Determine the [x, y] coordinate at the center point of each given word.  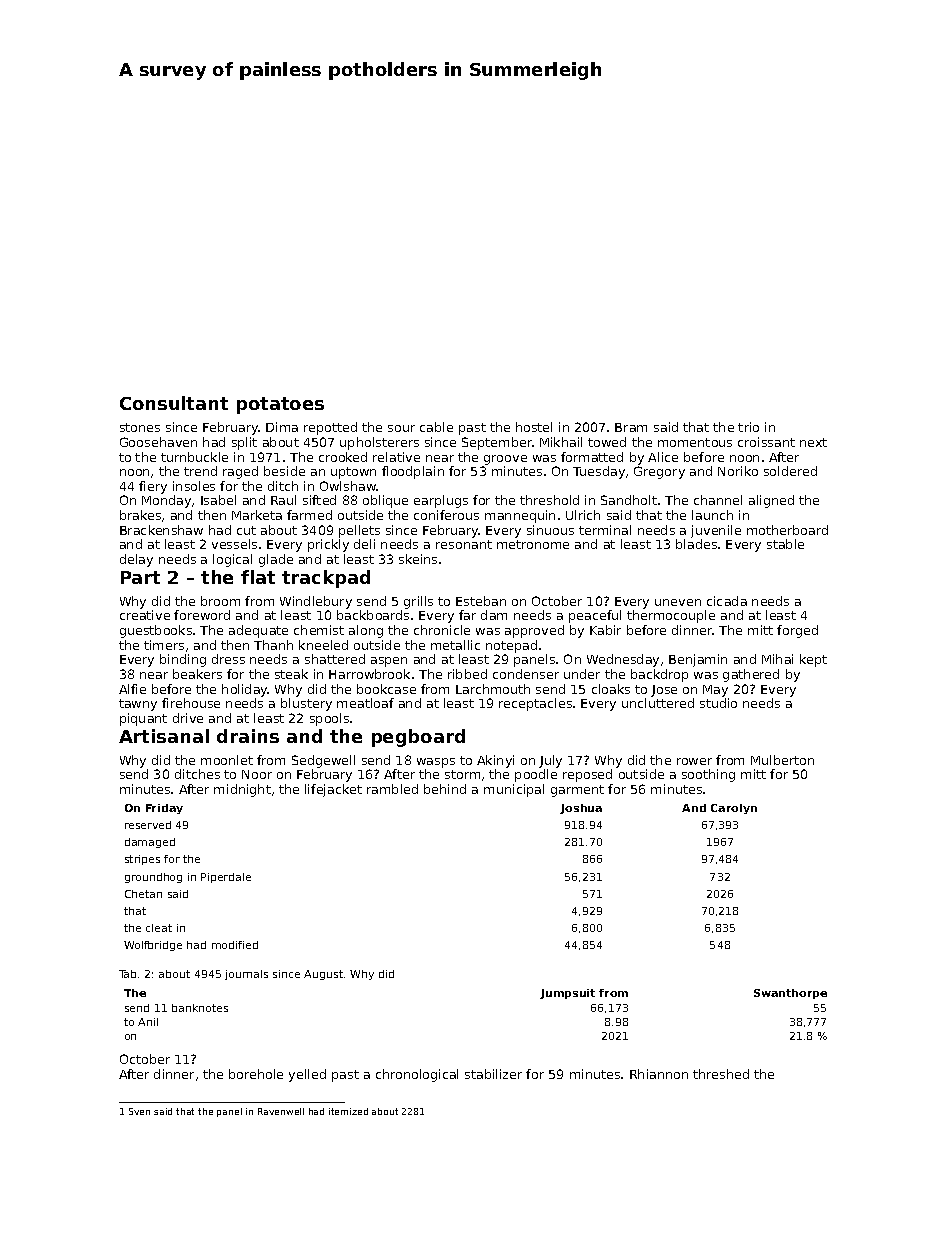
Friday [164, 809]
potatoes [280, 405]
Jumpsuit [567, 994]
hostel [534, 427]
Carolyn [734, 809]
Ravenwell [281, 1111]
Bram [631, 427]
